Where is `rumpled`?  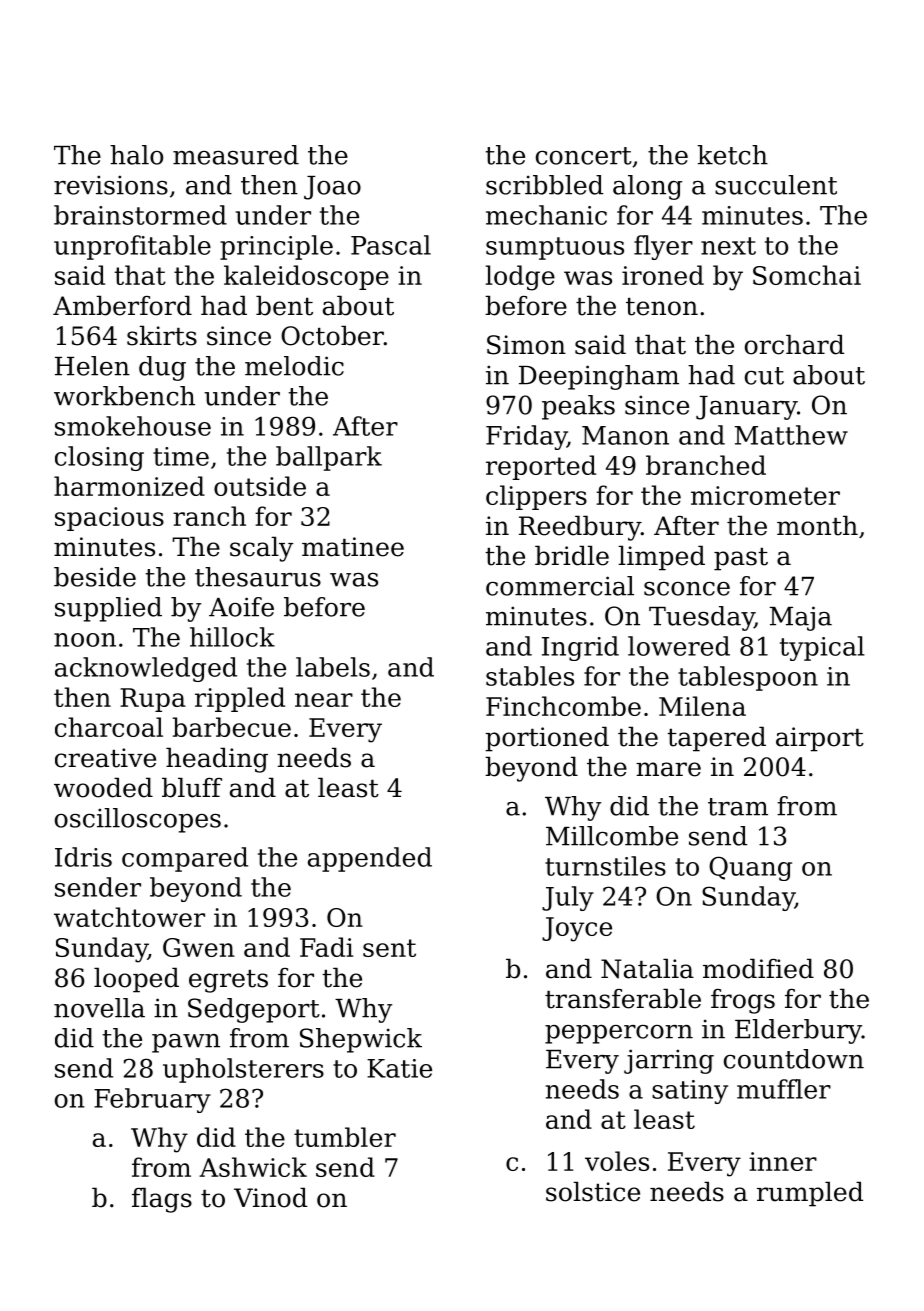 rumpled is located at coordinates (810, 1194).
